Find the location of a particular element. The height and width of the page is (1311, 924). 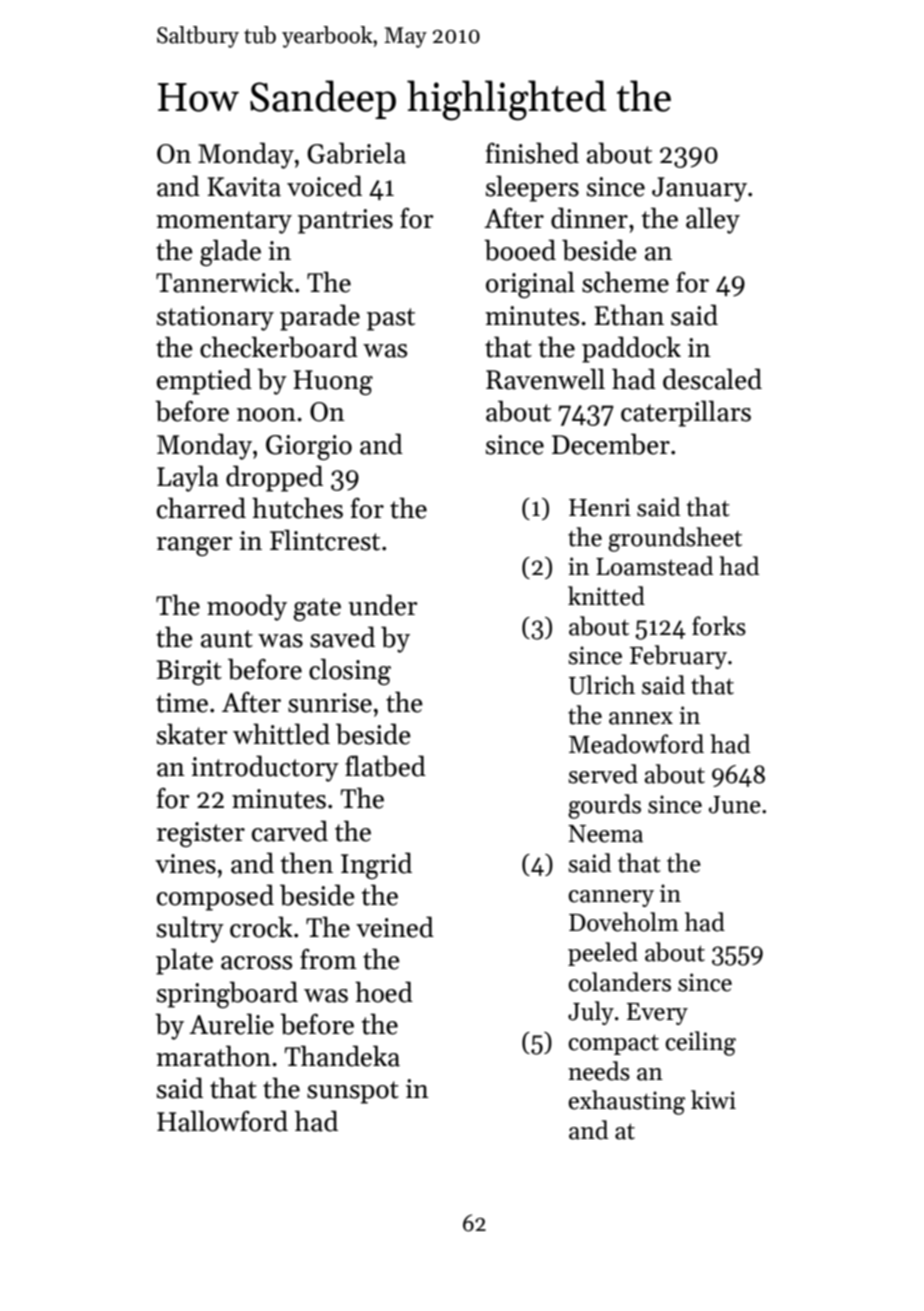

descaled is located at coordinates (712, 379).
